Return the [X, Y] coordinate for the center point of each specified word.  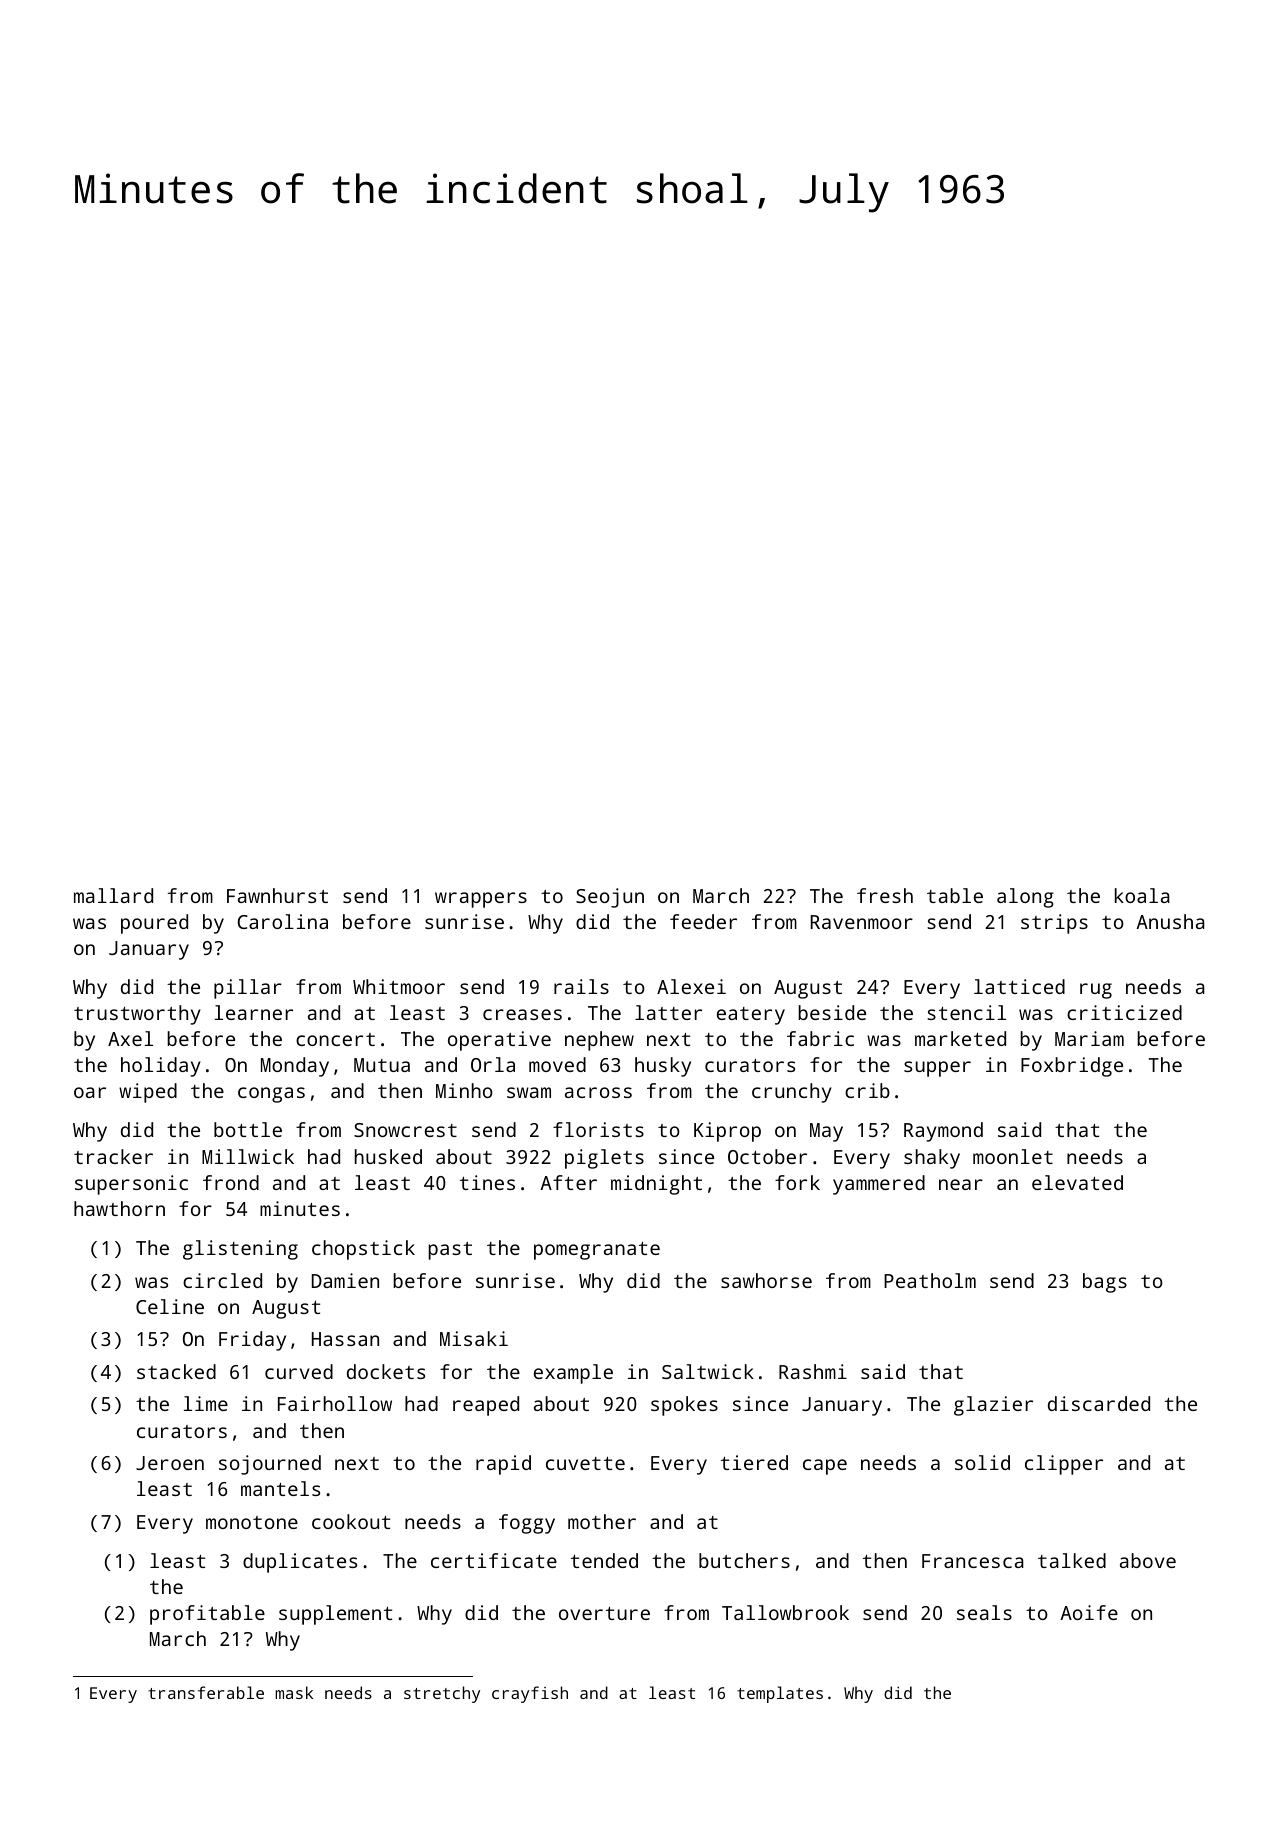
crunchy [792, 1093]
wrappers [481, 900]
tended [604, 1560]
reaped [486, 1406]
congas [271, 1095]
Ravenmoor [862, 922]
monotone [252, 1522]
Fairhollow [335, 1403]
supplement [335, 1615]
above [1148, 1560]
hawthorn [119, 1208]
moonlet [1013, 1156]
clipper [1064, 1465]
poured [154, 924]
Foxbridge [1072, 1067]
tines [487, 1182]
